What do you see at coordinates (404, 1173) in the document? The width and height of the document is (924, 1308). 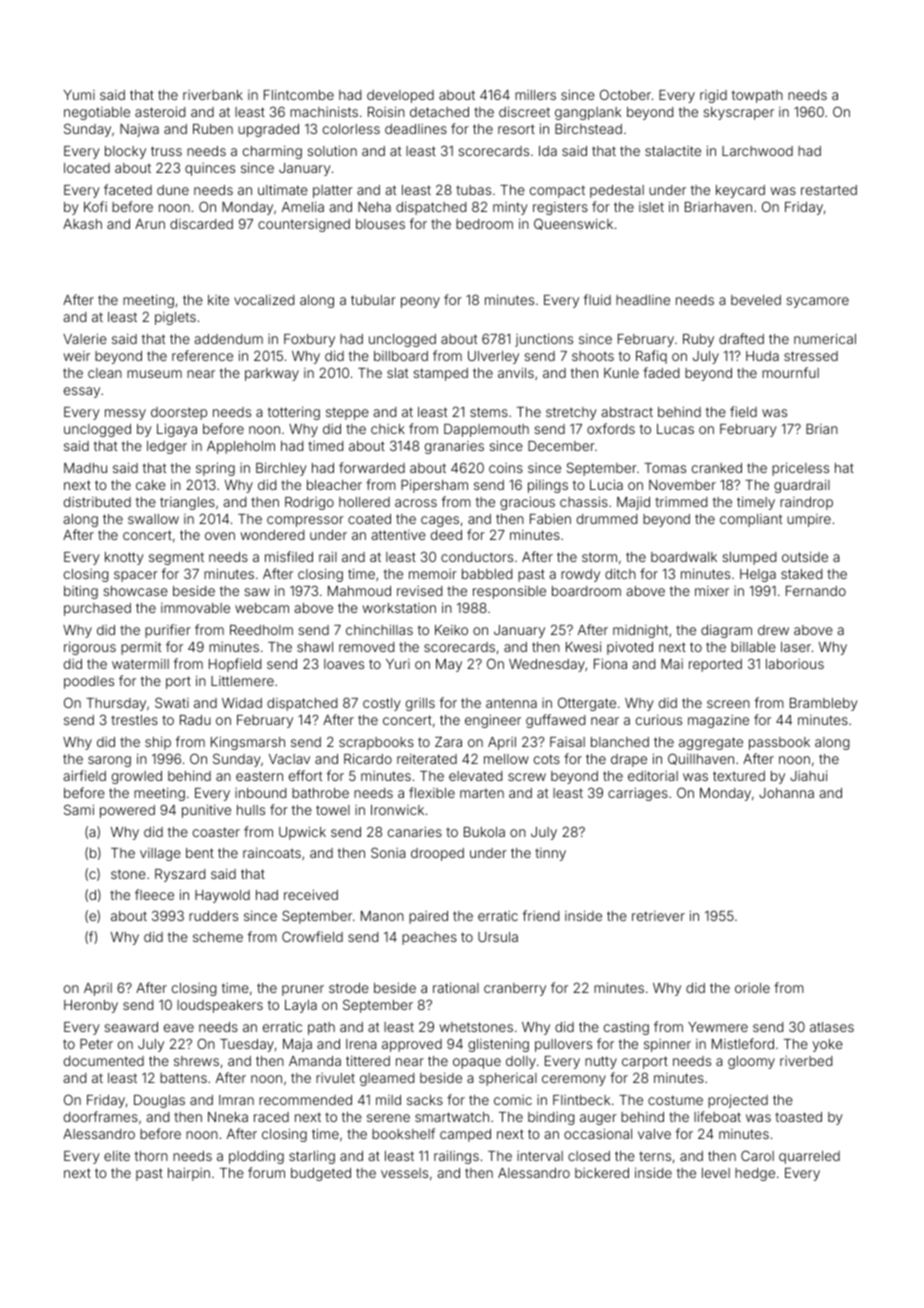 I see `vessels` at bounding box center [404, 1173].
